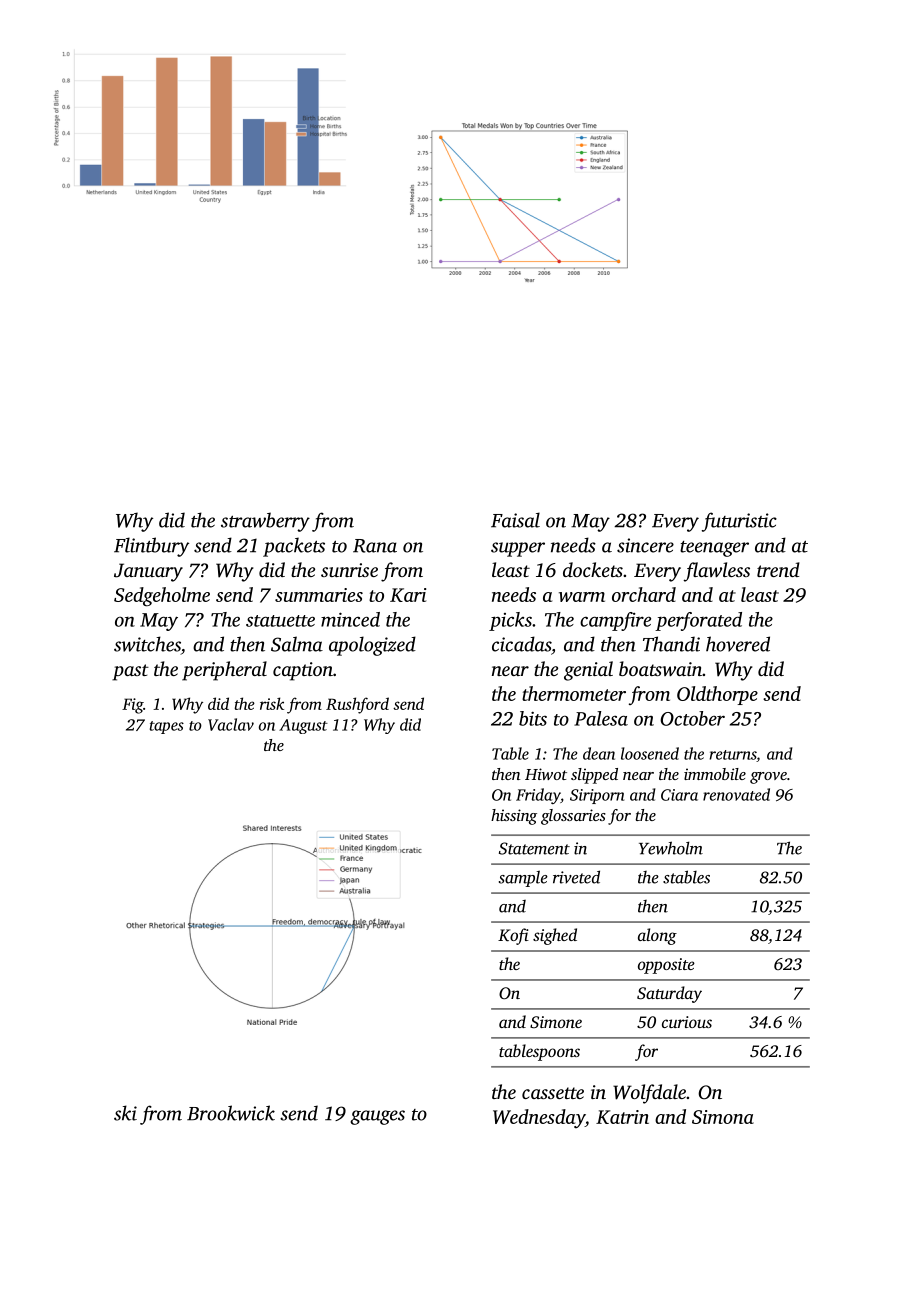 The height and width of the screenshot is (1311, 924). I want to click on trend, so click(778, 569).
